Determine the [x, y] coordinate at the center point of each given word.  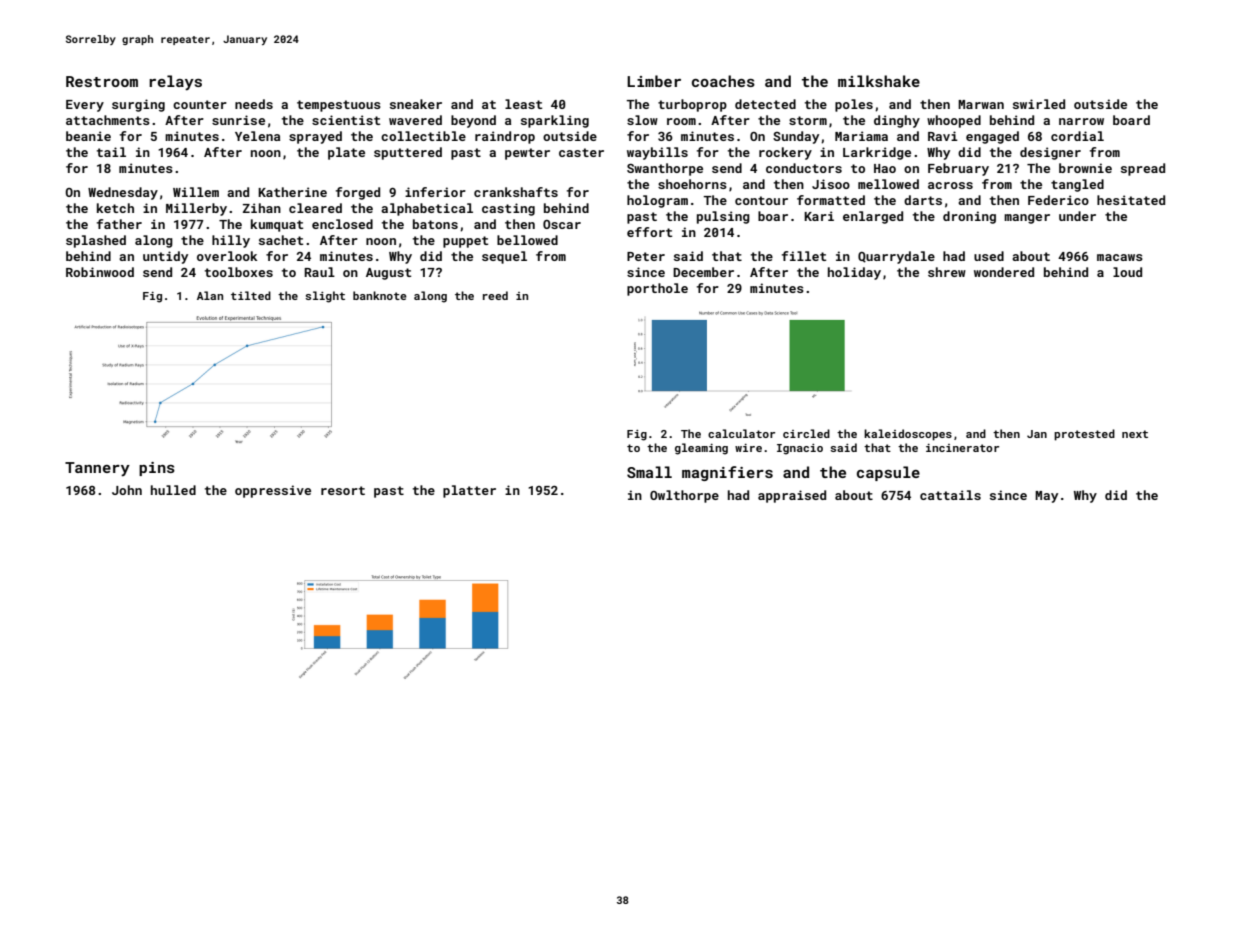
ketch [115, 208]
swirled [1039, 104]
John [127, 490]
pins [157, 469]
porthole [657, 289]
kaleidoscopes [908, 435]
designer [1050, 153]
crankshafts [516, 192]
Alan [210, 295]
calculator [741, 433]
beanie [88, 136]
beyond [473, 121]
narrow [1081, 121]
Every [85, 106]
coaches [723, 81]
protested [1084, 435]
